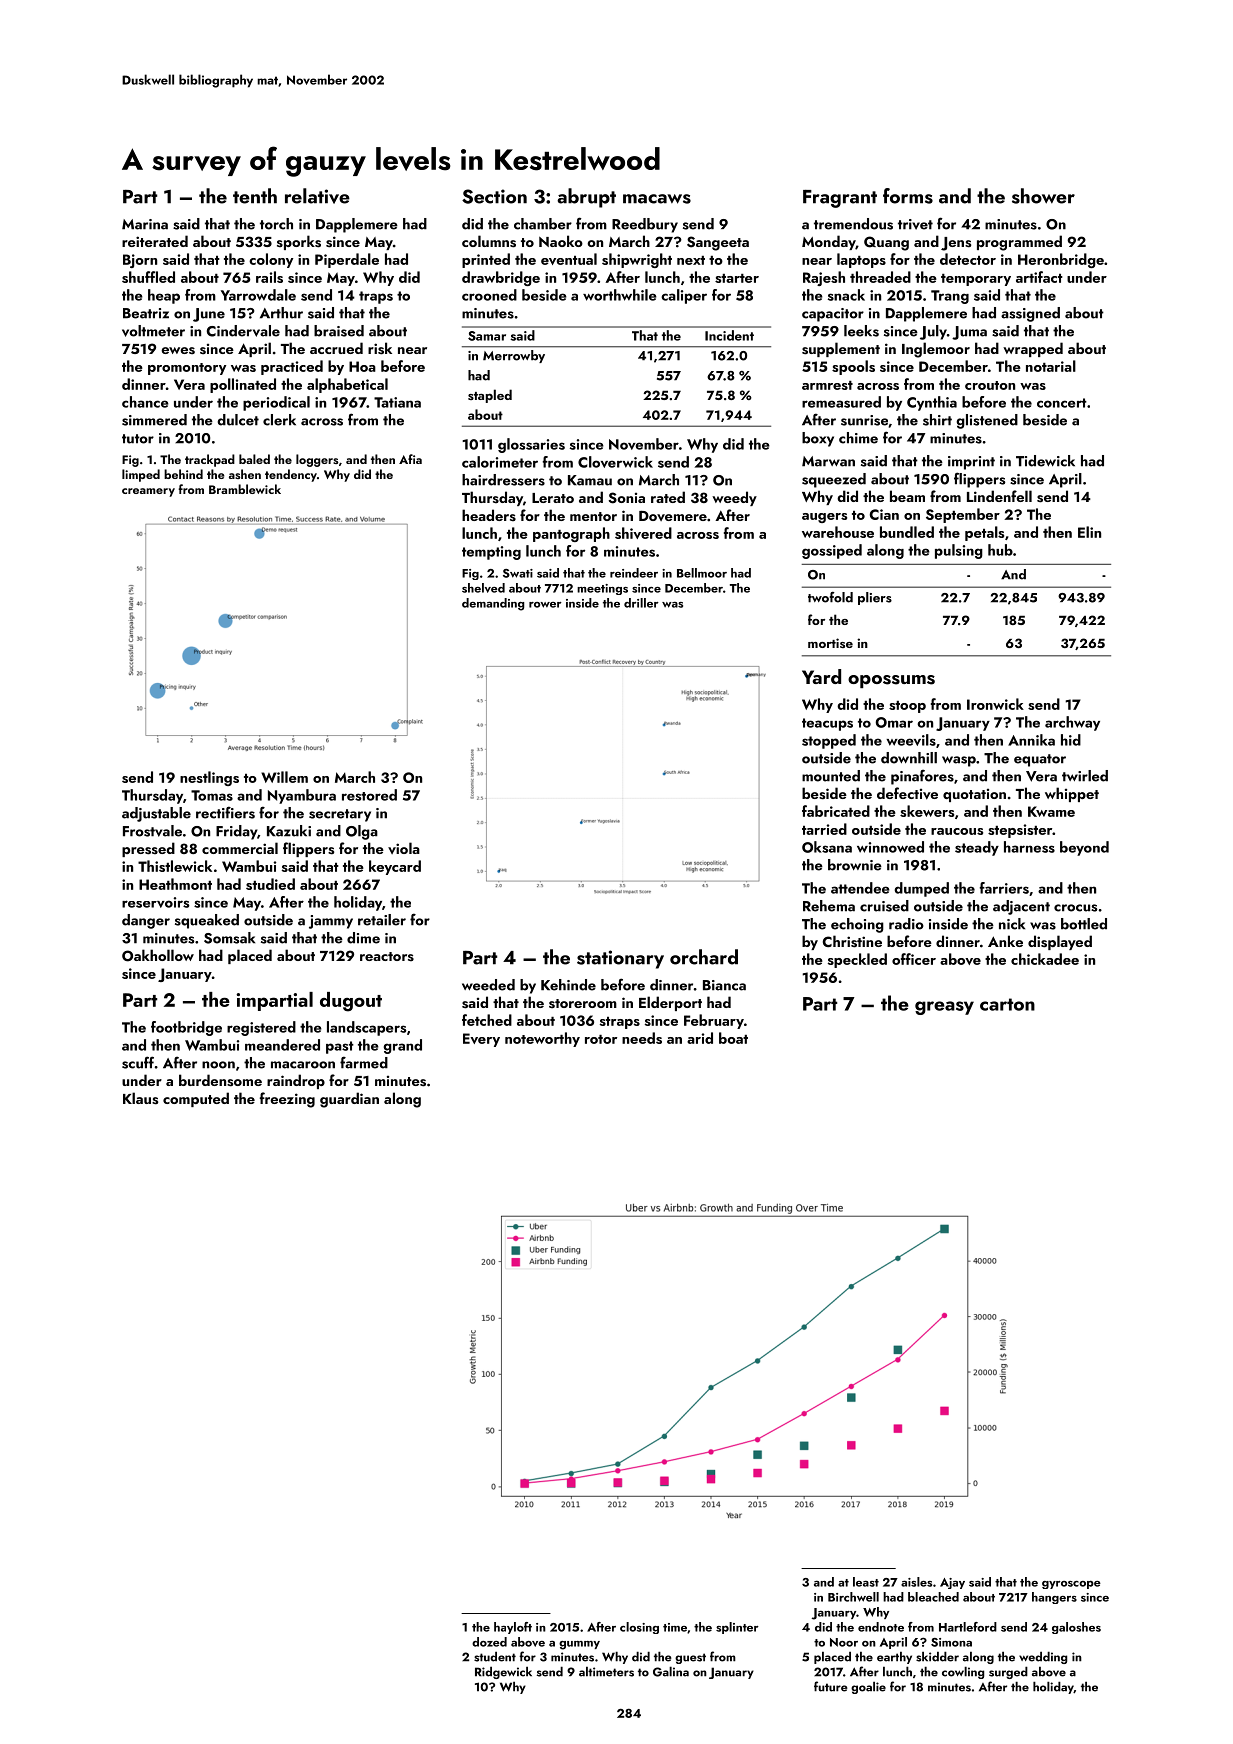  What do you see at coordinates (503, 1672) in the page?
I see `Ridgewick` at bounding box center [503, 1672].
